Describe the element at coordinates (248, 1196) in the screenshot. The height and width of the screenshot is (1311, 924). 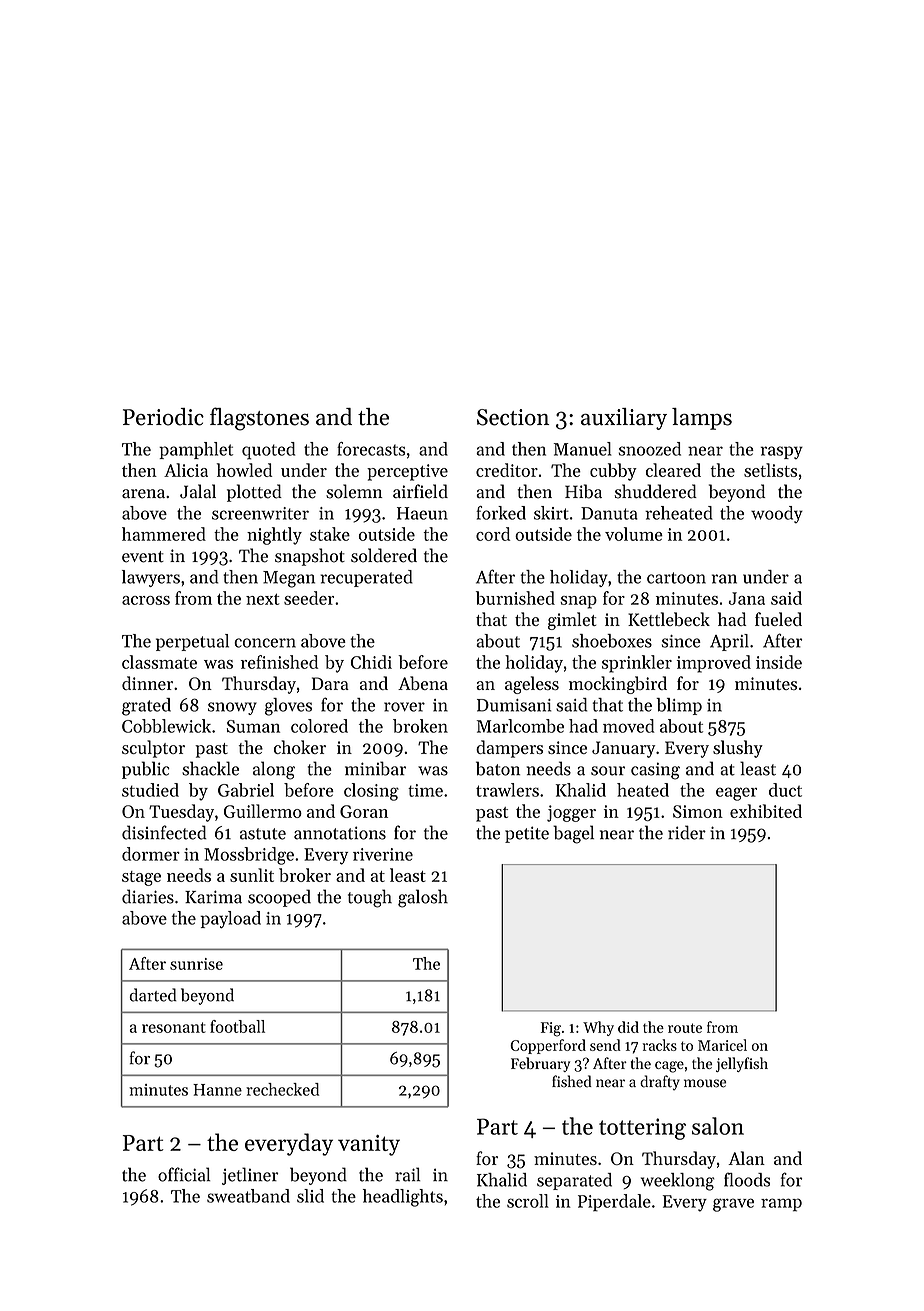
I see `sweatband` at that location.
